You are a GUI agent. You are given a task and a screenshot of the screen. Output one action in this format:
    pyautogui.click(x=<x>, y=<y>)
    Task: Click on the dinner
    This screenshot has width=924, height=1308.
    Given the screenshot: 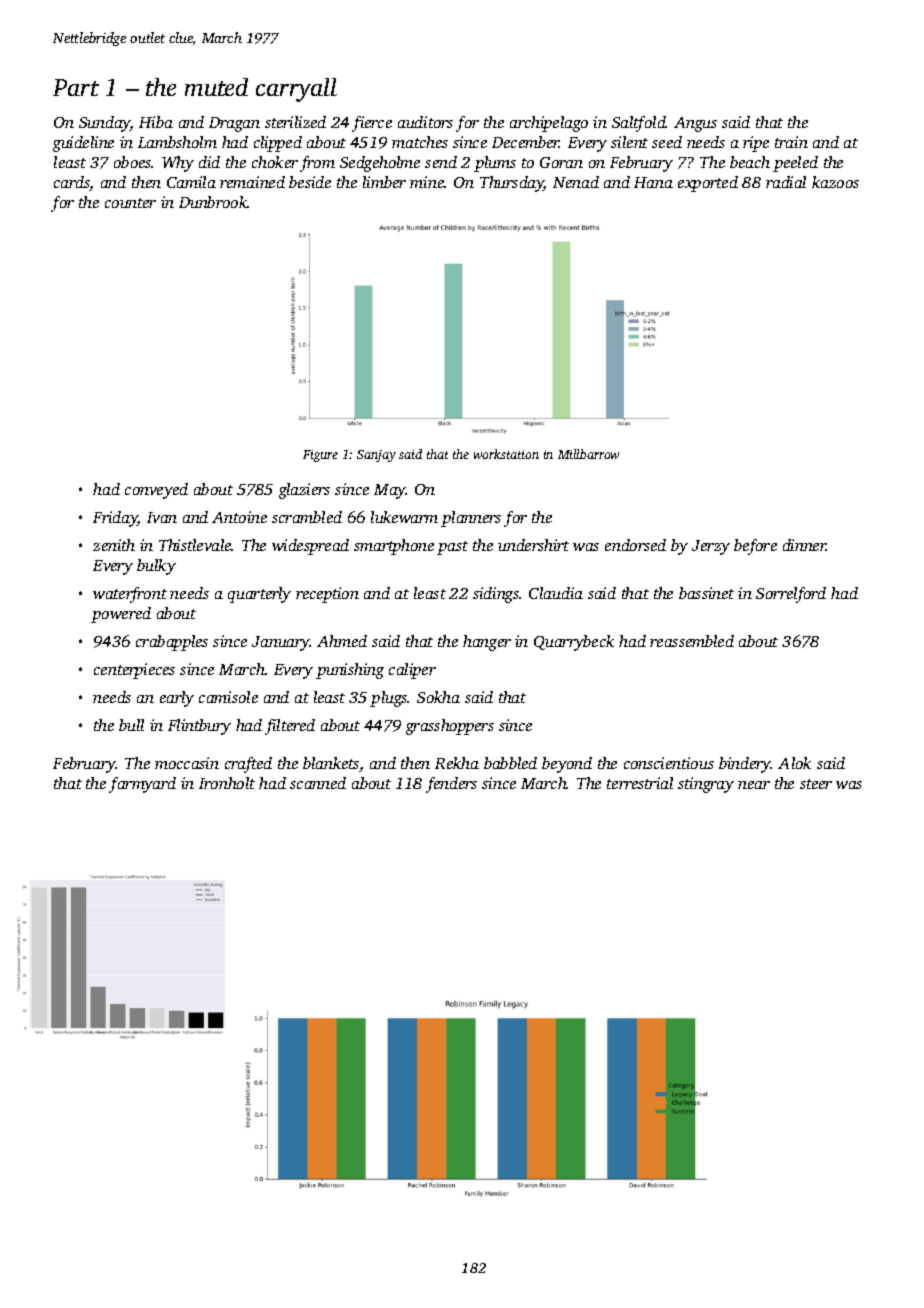 What is the action you would take?
    pyautogui.click(x=804, y=545)
